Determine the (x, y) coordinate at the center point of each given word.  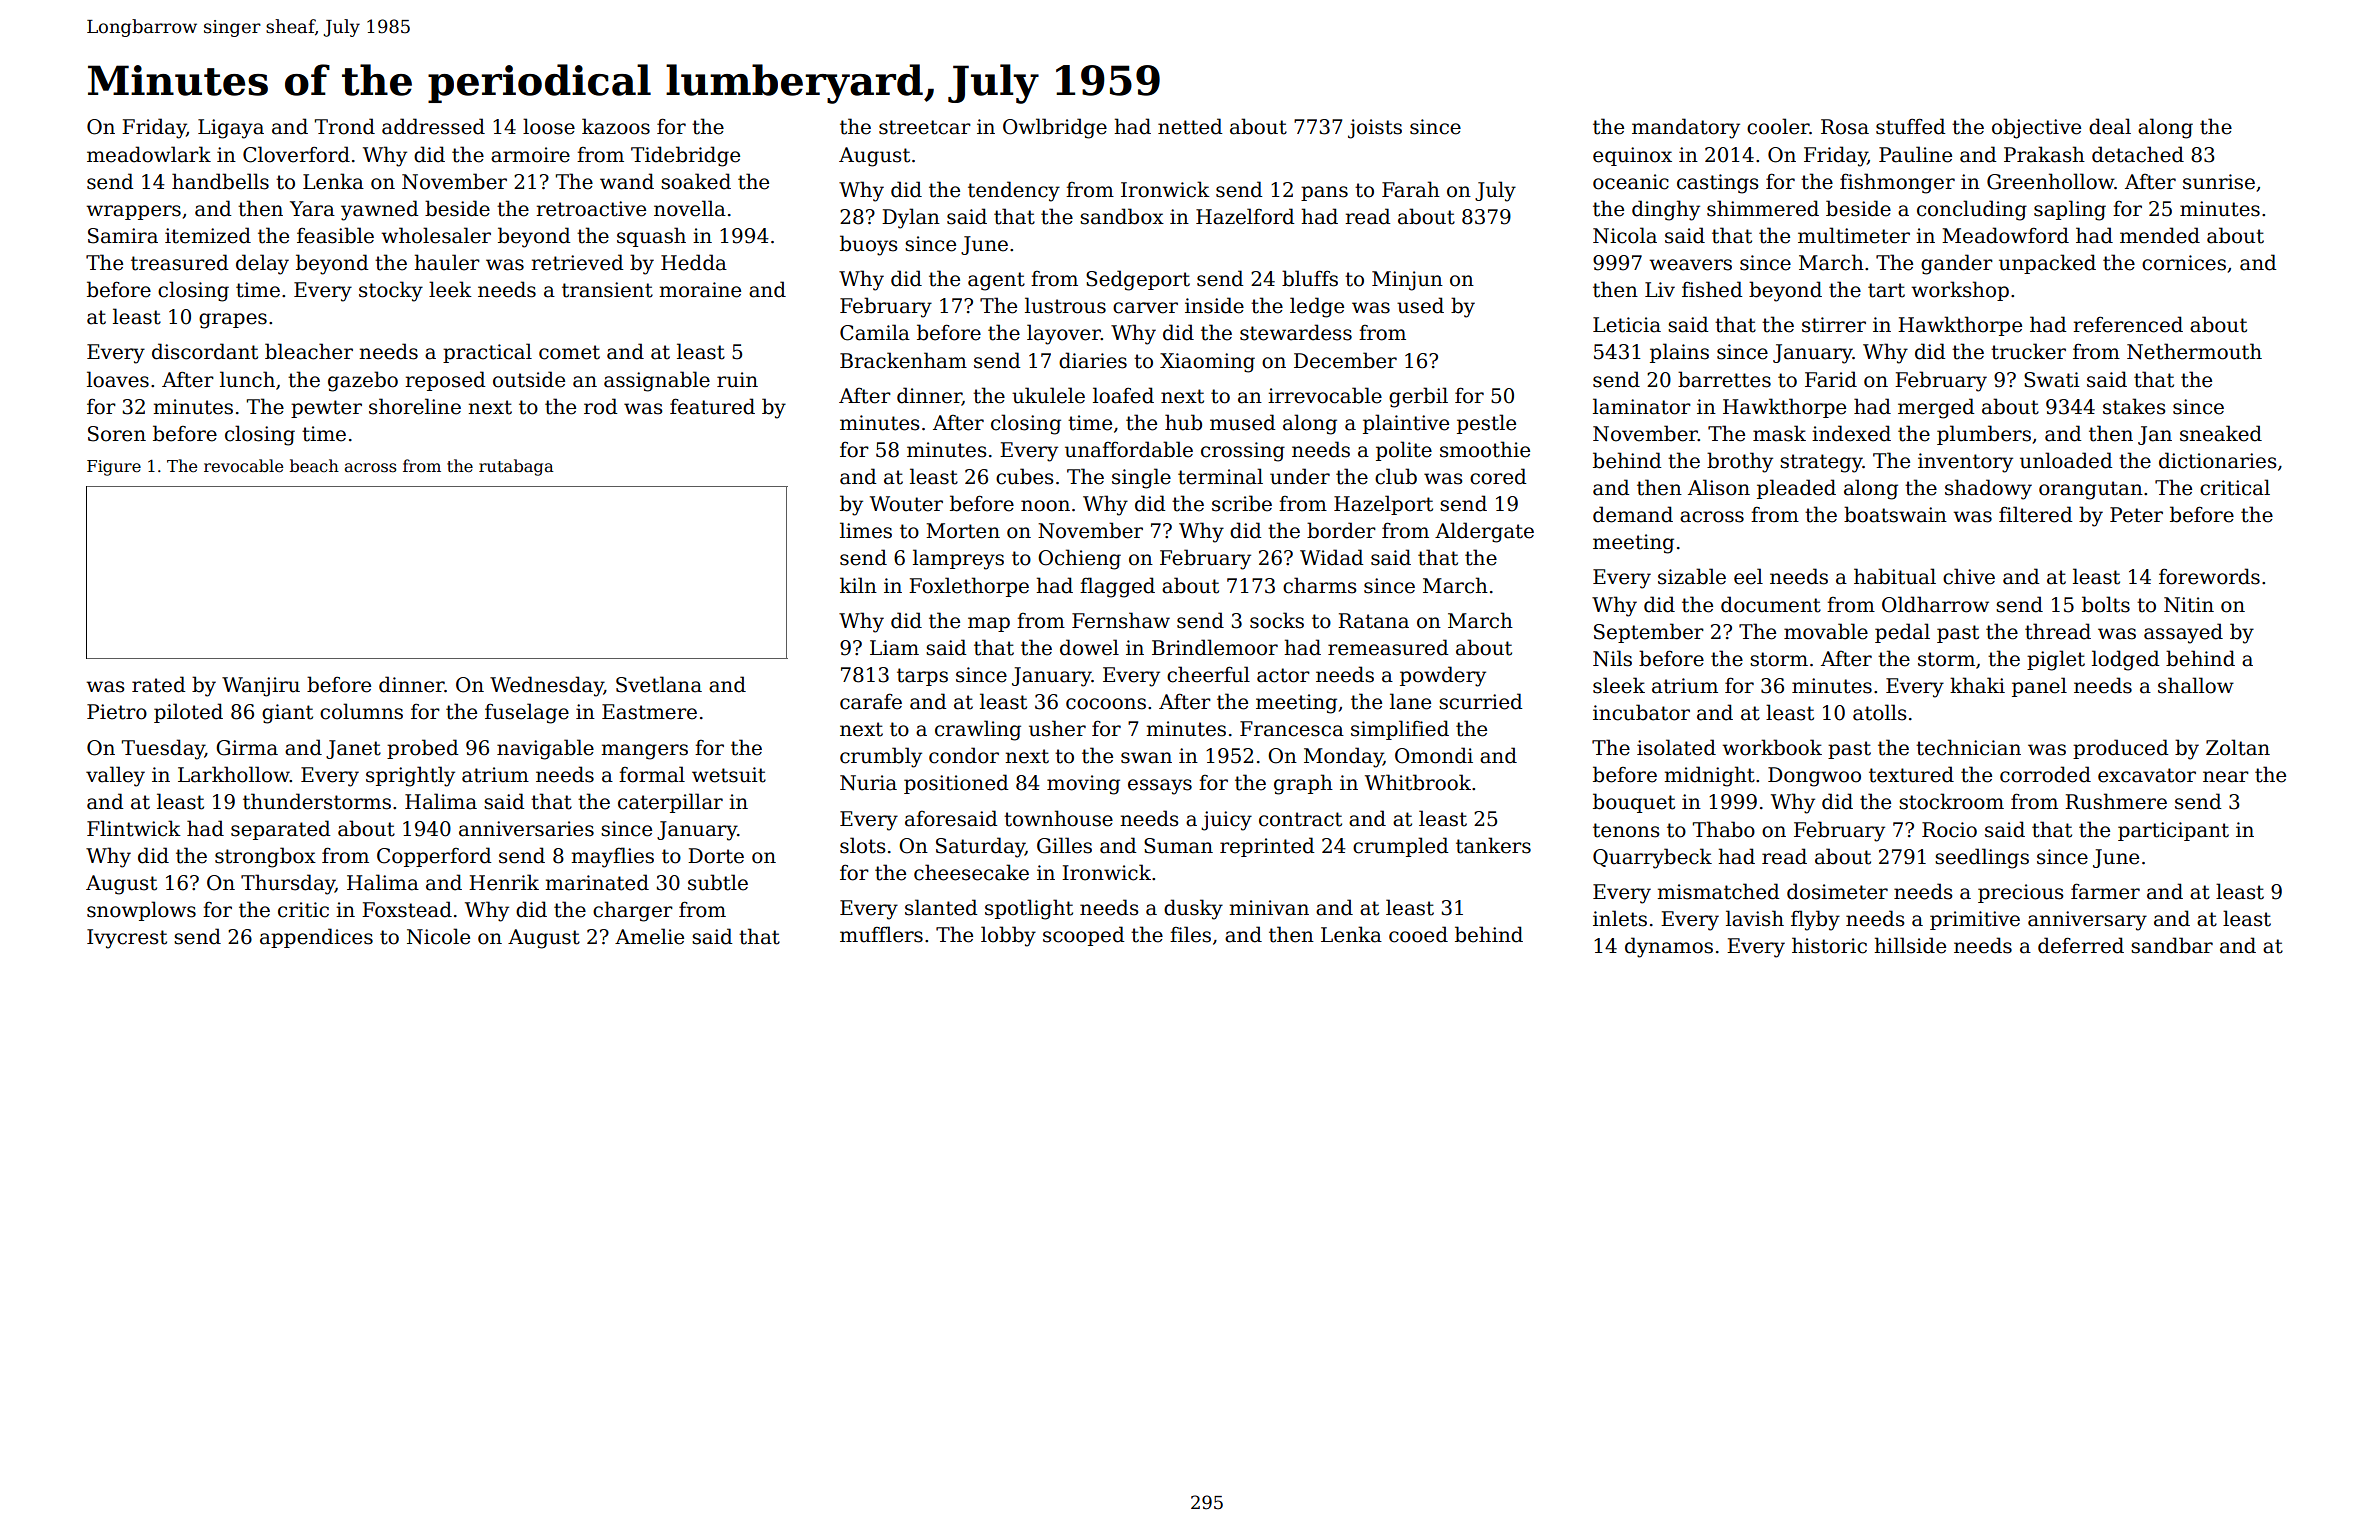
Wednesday (547, 686)
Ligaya (231, 129)
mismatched (1718, 891)
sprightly (410, 776)
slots (863, 845)
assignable (657, 381)
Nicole (438, 936)
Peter (2136, 515)
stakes (2134, 406)
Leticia (1627, 325)
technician (1968, 747)
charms (1320, 585)
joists (1375, 129)
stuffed (1910, 126)
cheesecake (971, 872)
